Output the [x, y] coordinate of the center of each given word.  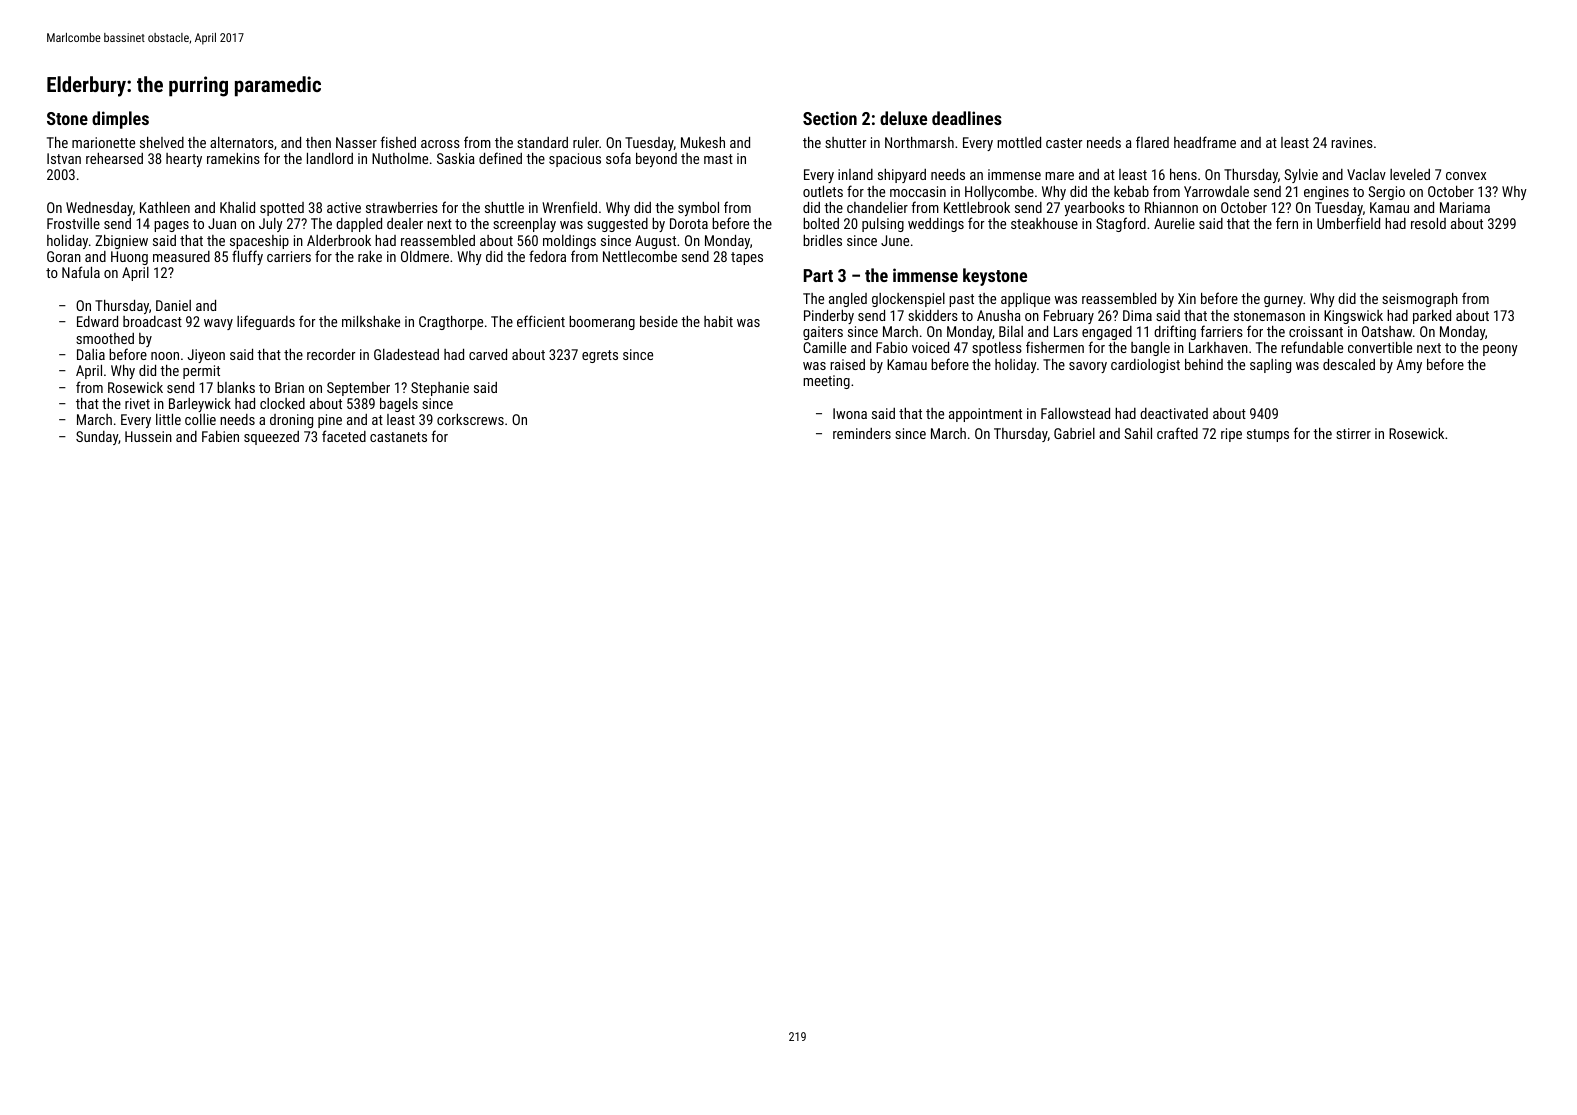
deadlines [967, 118]
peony [1500, 350]
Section [830, 118]
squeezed [271, 438]
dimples [120, 120]
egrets [600, 356]
